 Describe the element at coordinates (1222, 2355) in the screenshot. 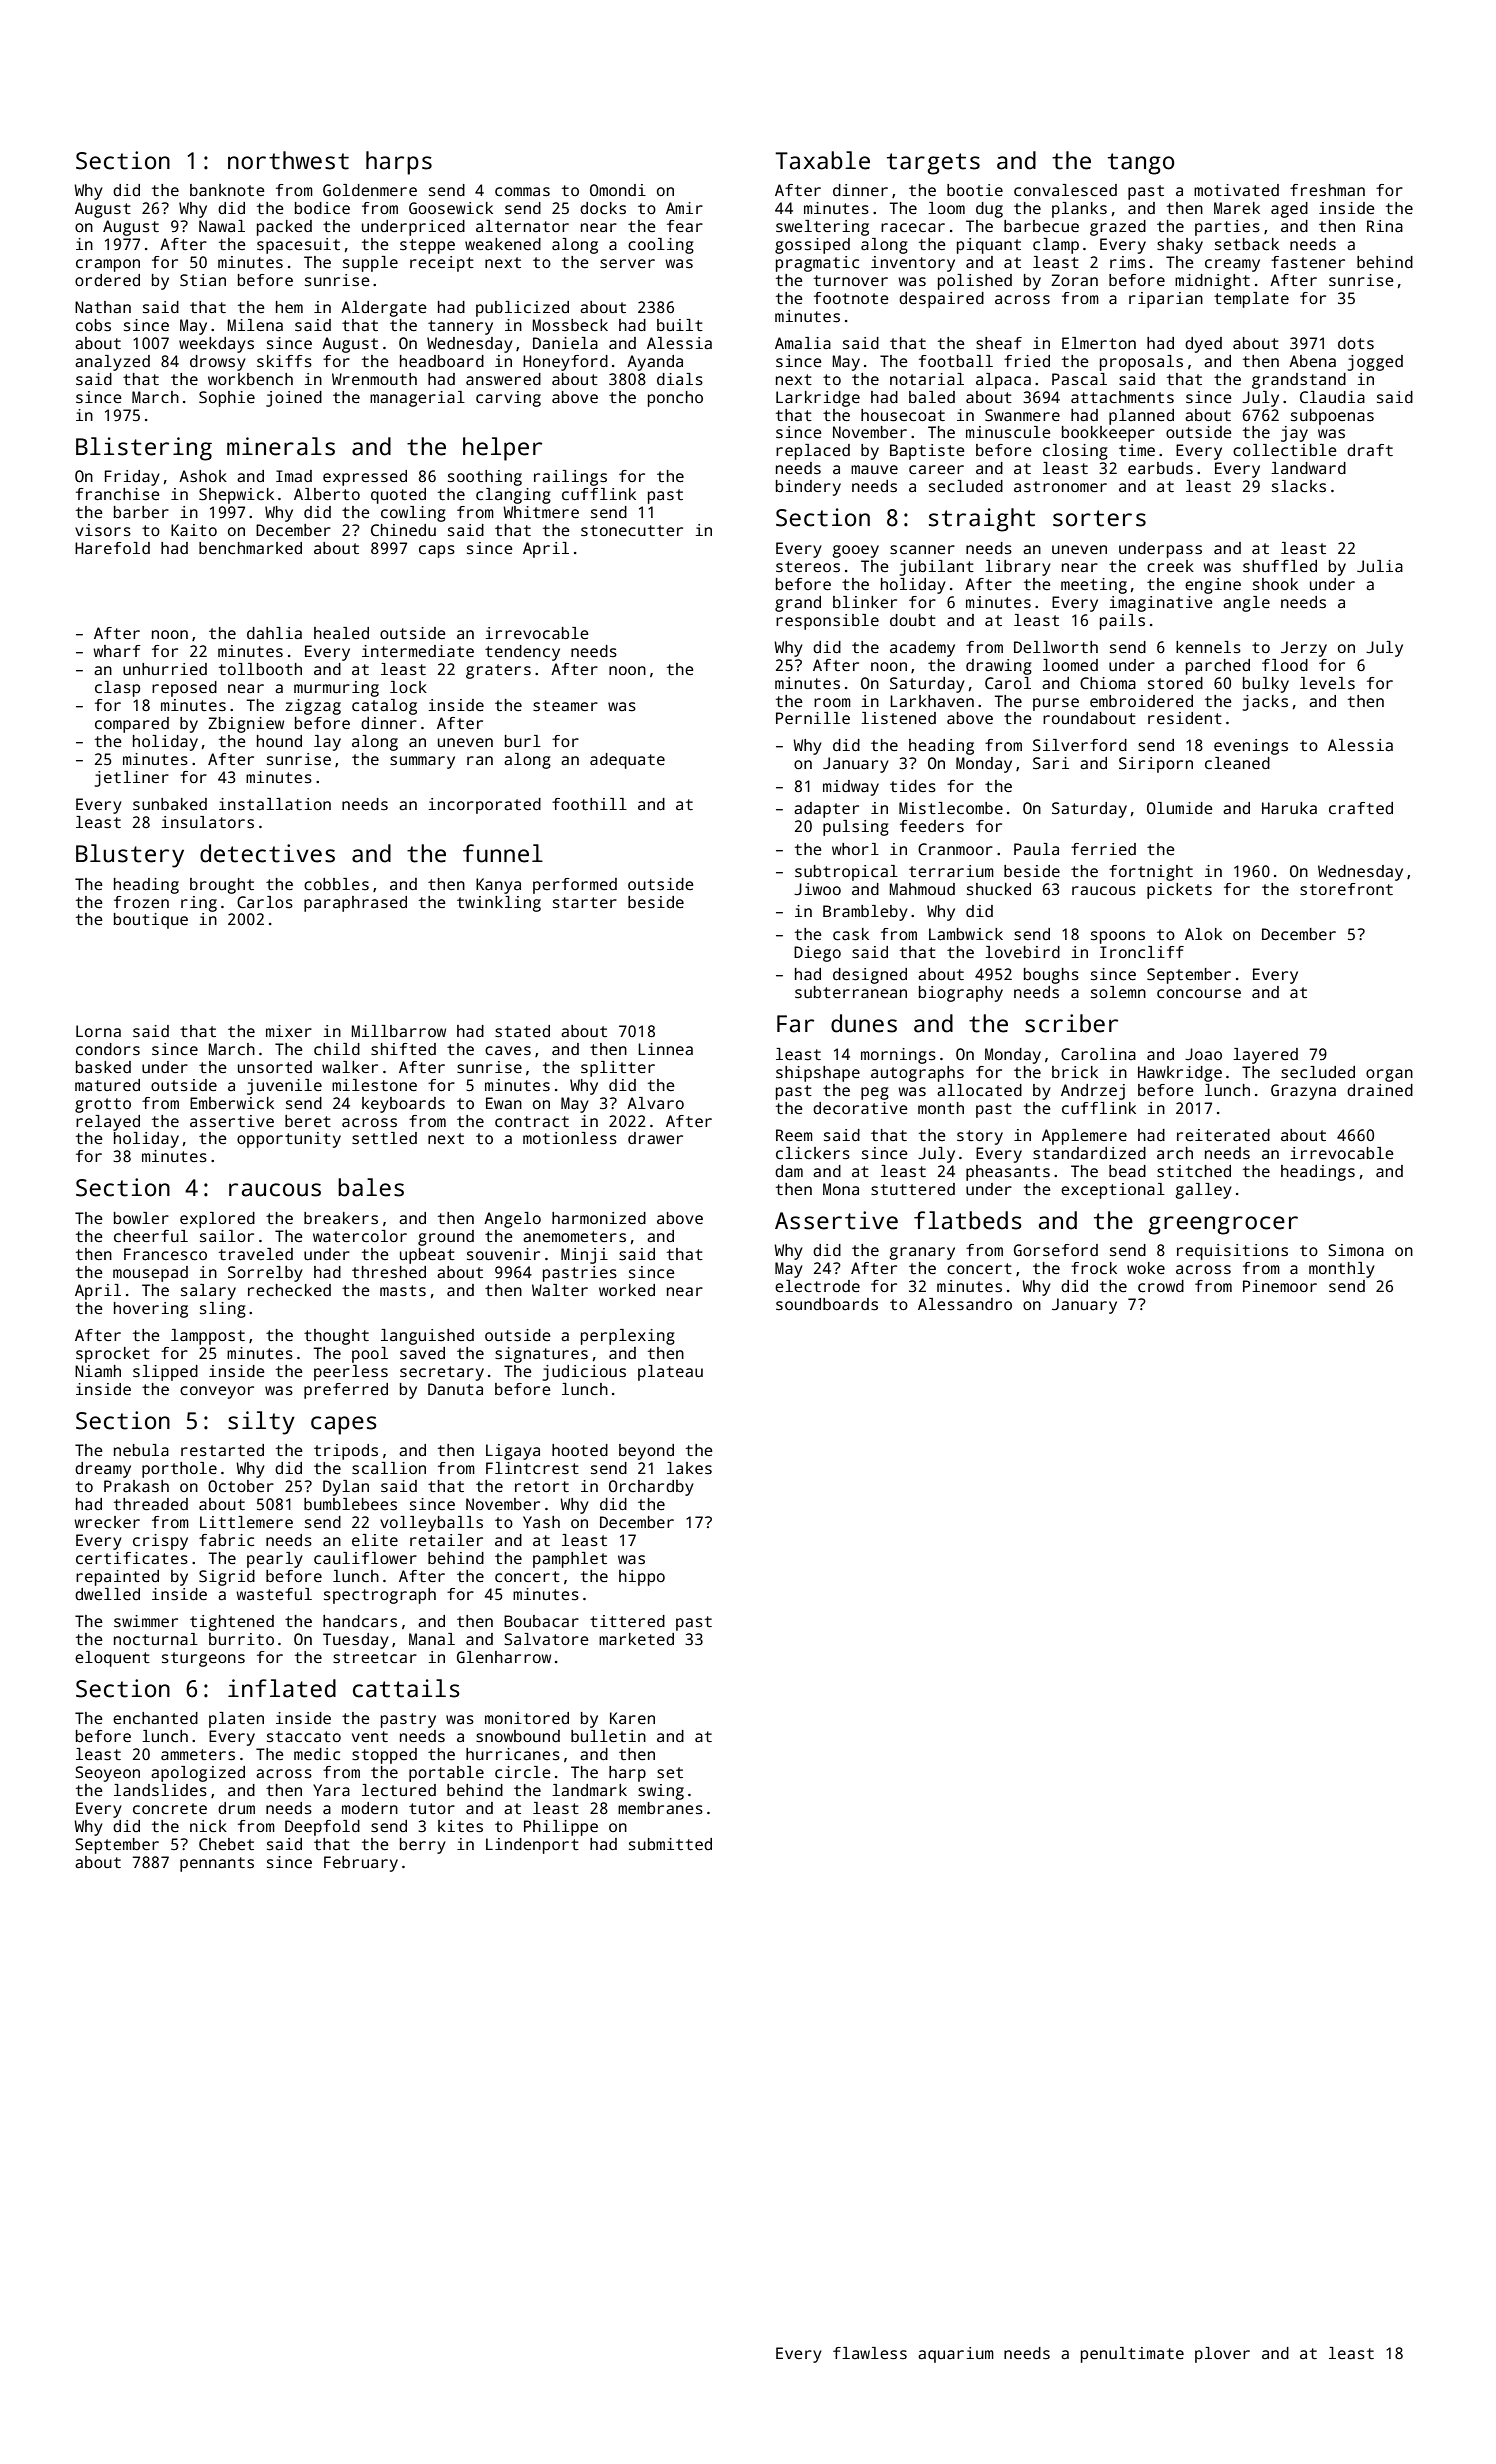

I see `plover` at that location.
